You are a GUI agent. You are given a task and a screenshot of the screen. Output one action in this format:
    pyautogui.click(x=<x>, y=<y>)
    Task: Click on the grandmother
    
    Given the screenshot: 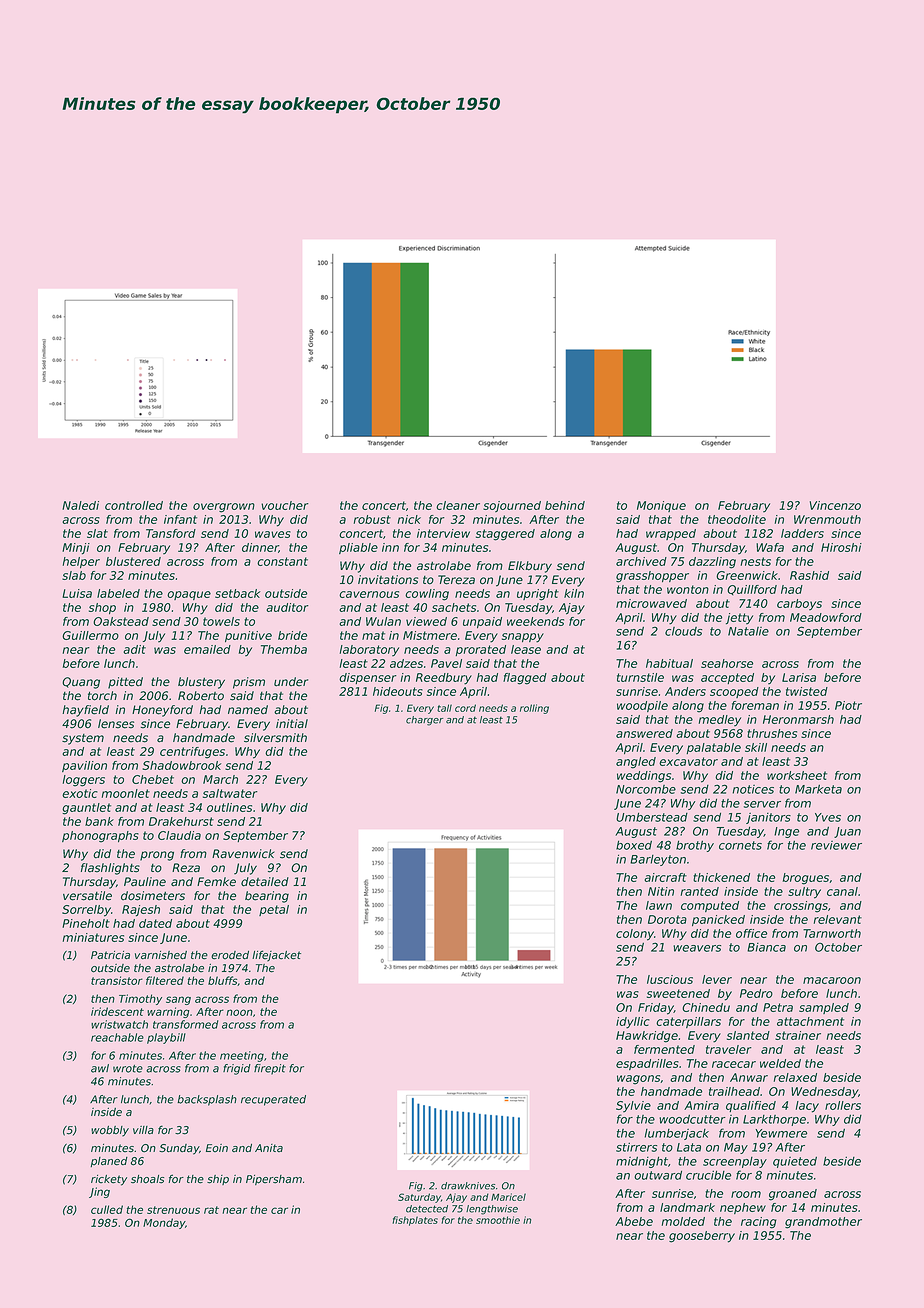 What is the action you would take?
    pyautogui.click(x=823, y=1223)
